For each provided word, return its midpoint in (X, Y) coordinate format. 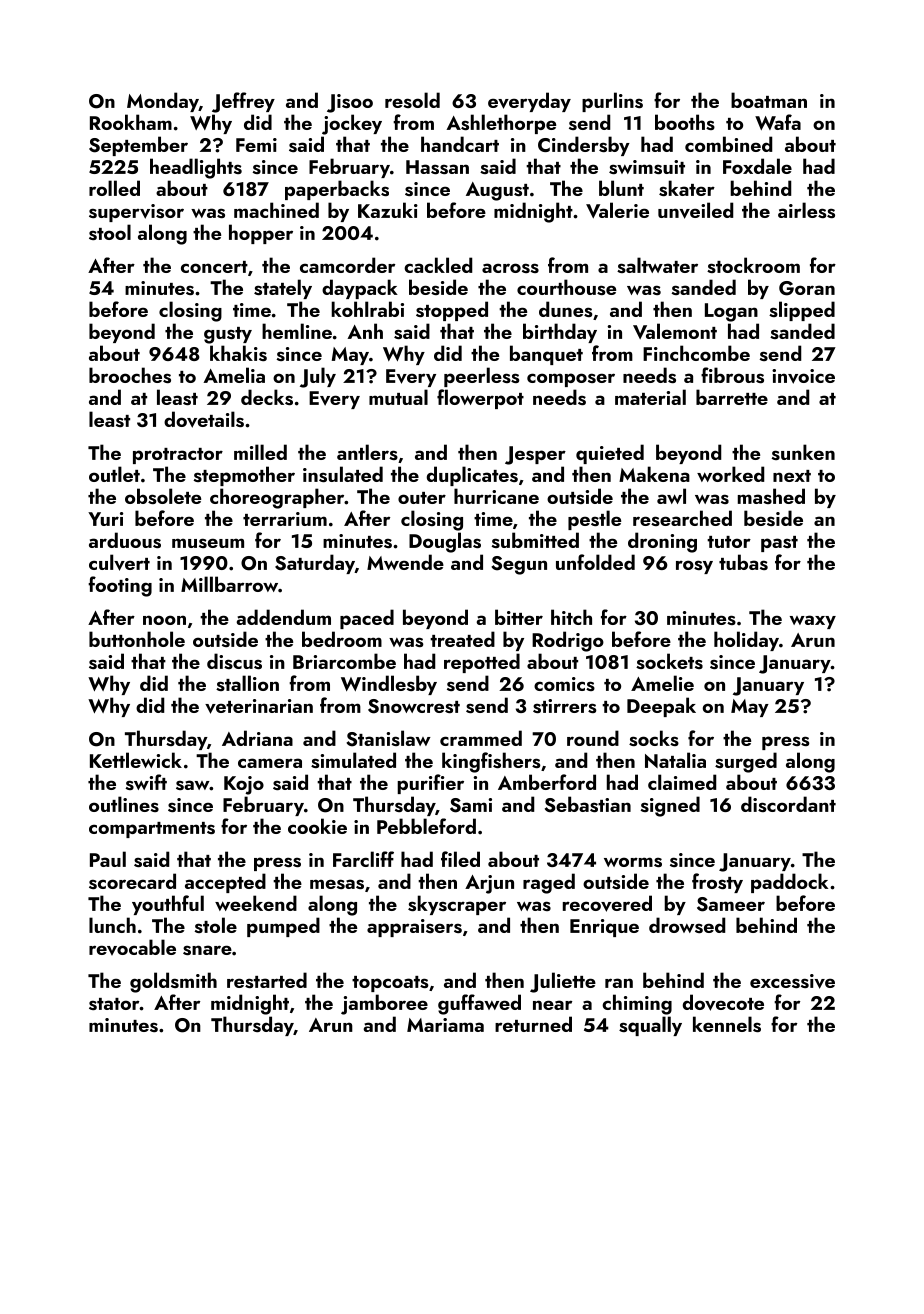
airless (806, 210)
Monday (163, 102)
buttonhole (137, 639)
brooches (130, 375)
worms (633, 862)
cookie (317, 826)
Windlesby (389, 685)
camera (270, 763)
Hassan (437, 167)
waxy (813, 622)
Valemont (675, 331)
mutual (398, 397)
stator (114, 1004)
